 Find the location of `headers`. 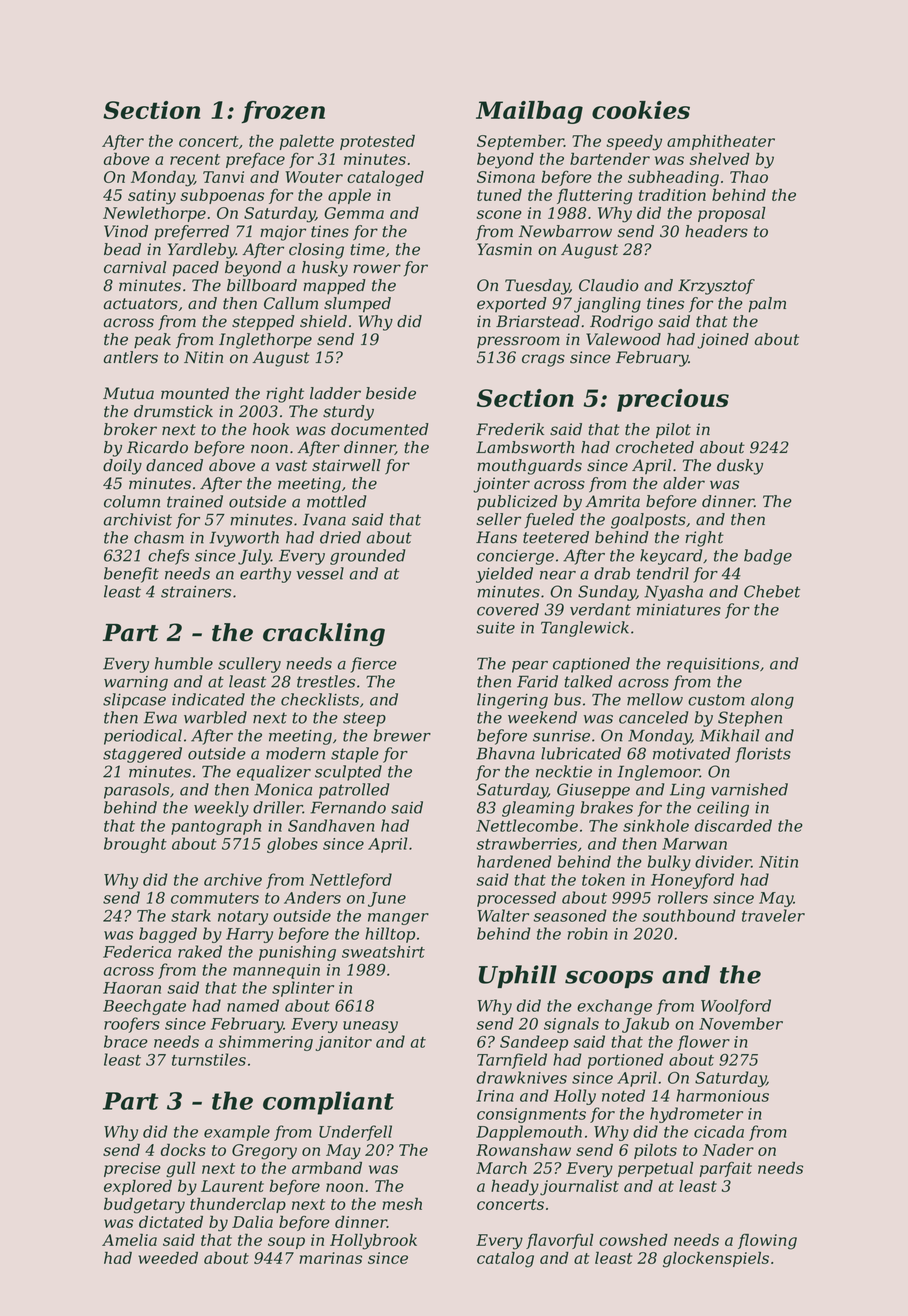

headers is located at coordinates (716, 231).
